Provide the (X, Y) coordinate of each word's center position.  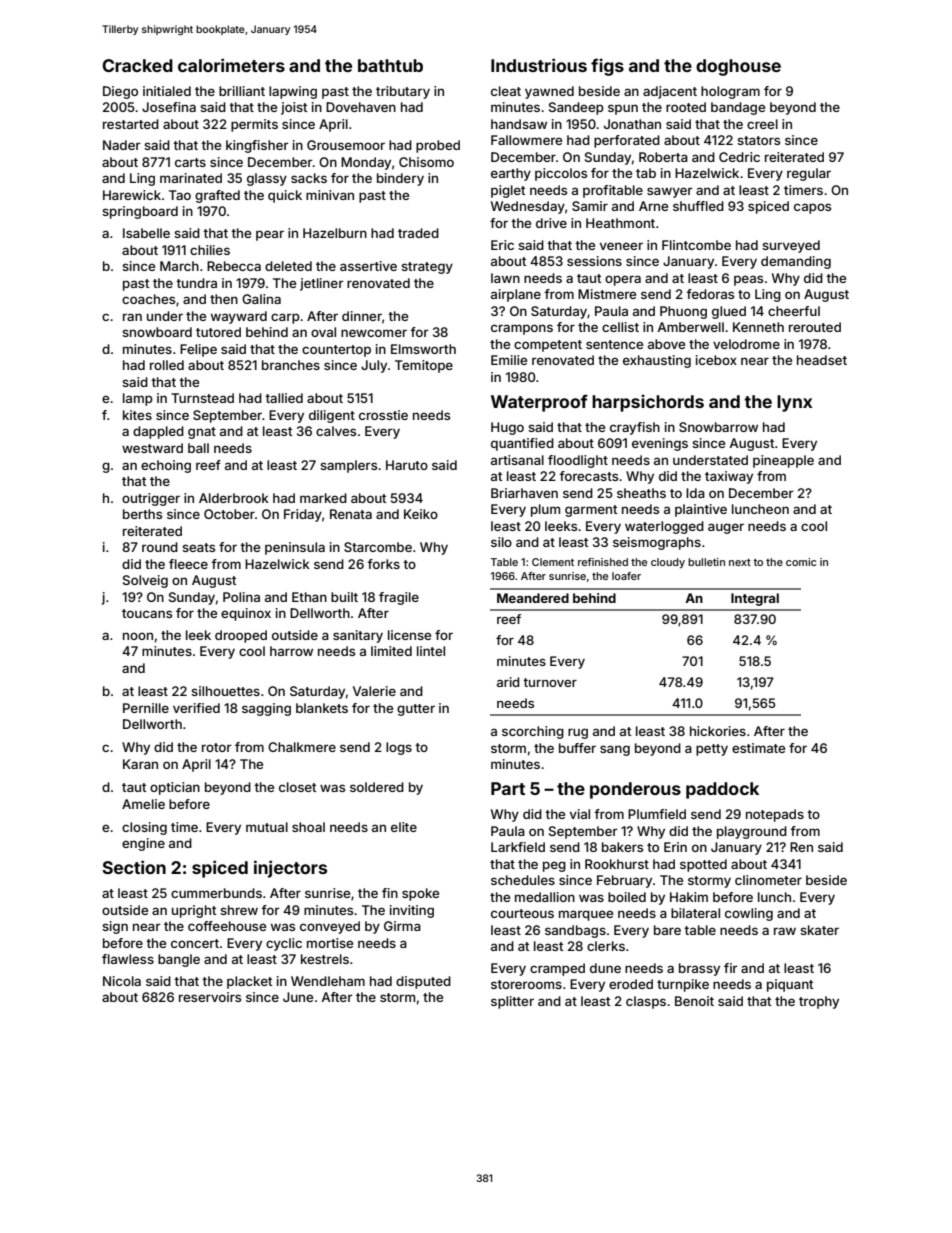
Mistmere (607, 294)
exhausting (657, 361)
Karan (140, 764)
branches (291, 365)
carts (190, 162)
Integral (755, 599)
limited (391, 651)
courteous (522, 913)
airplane (516, 295)
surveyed (791, 246)
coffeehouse (227, 926)
